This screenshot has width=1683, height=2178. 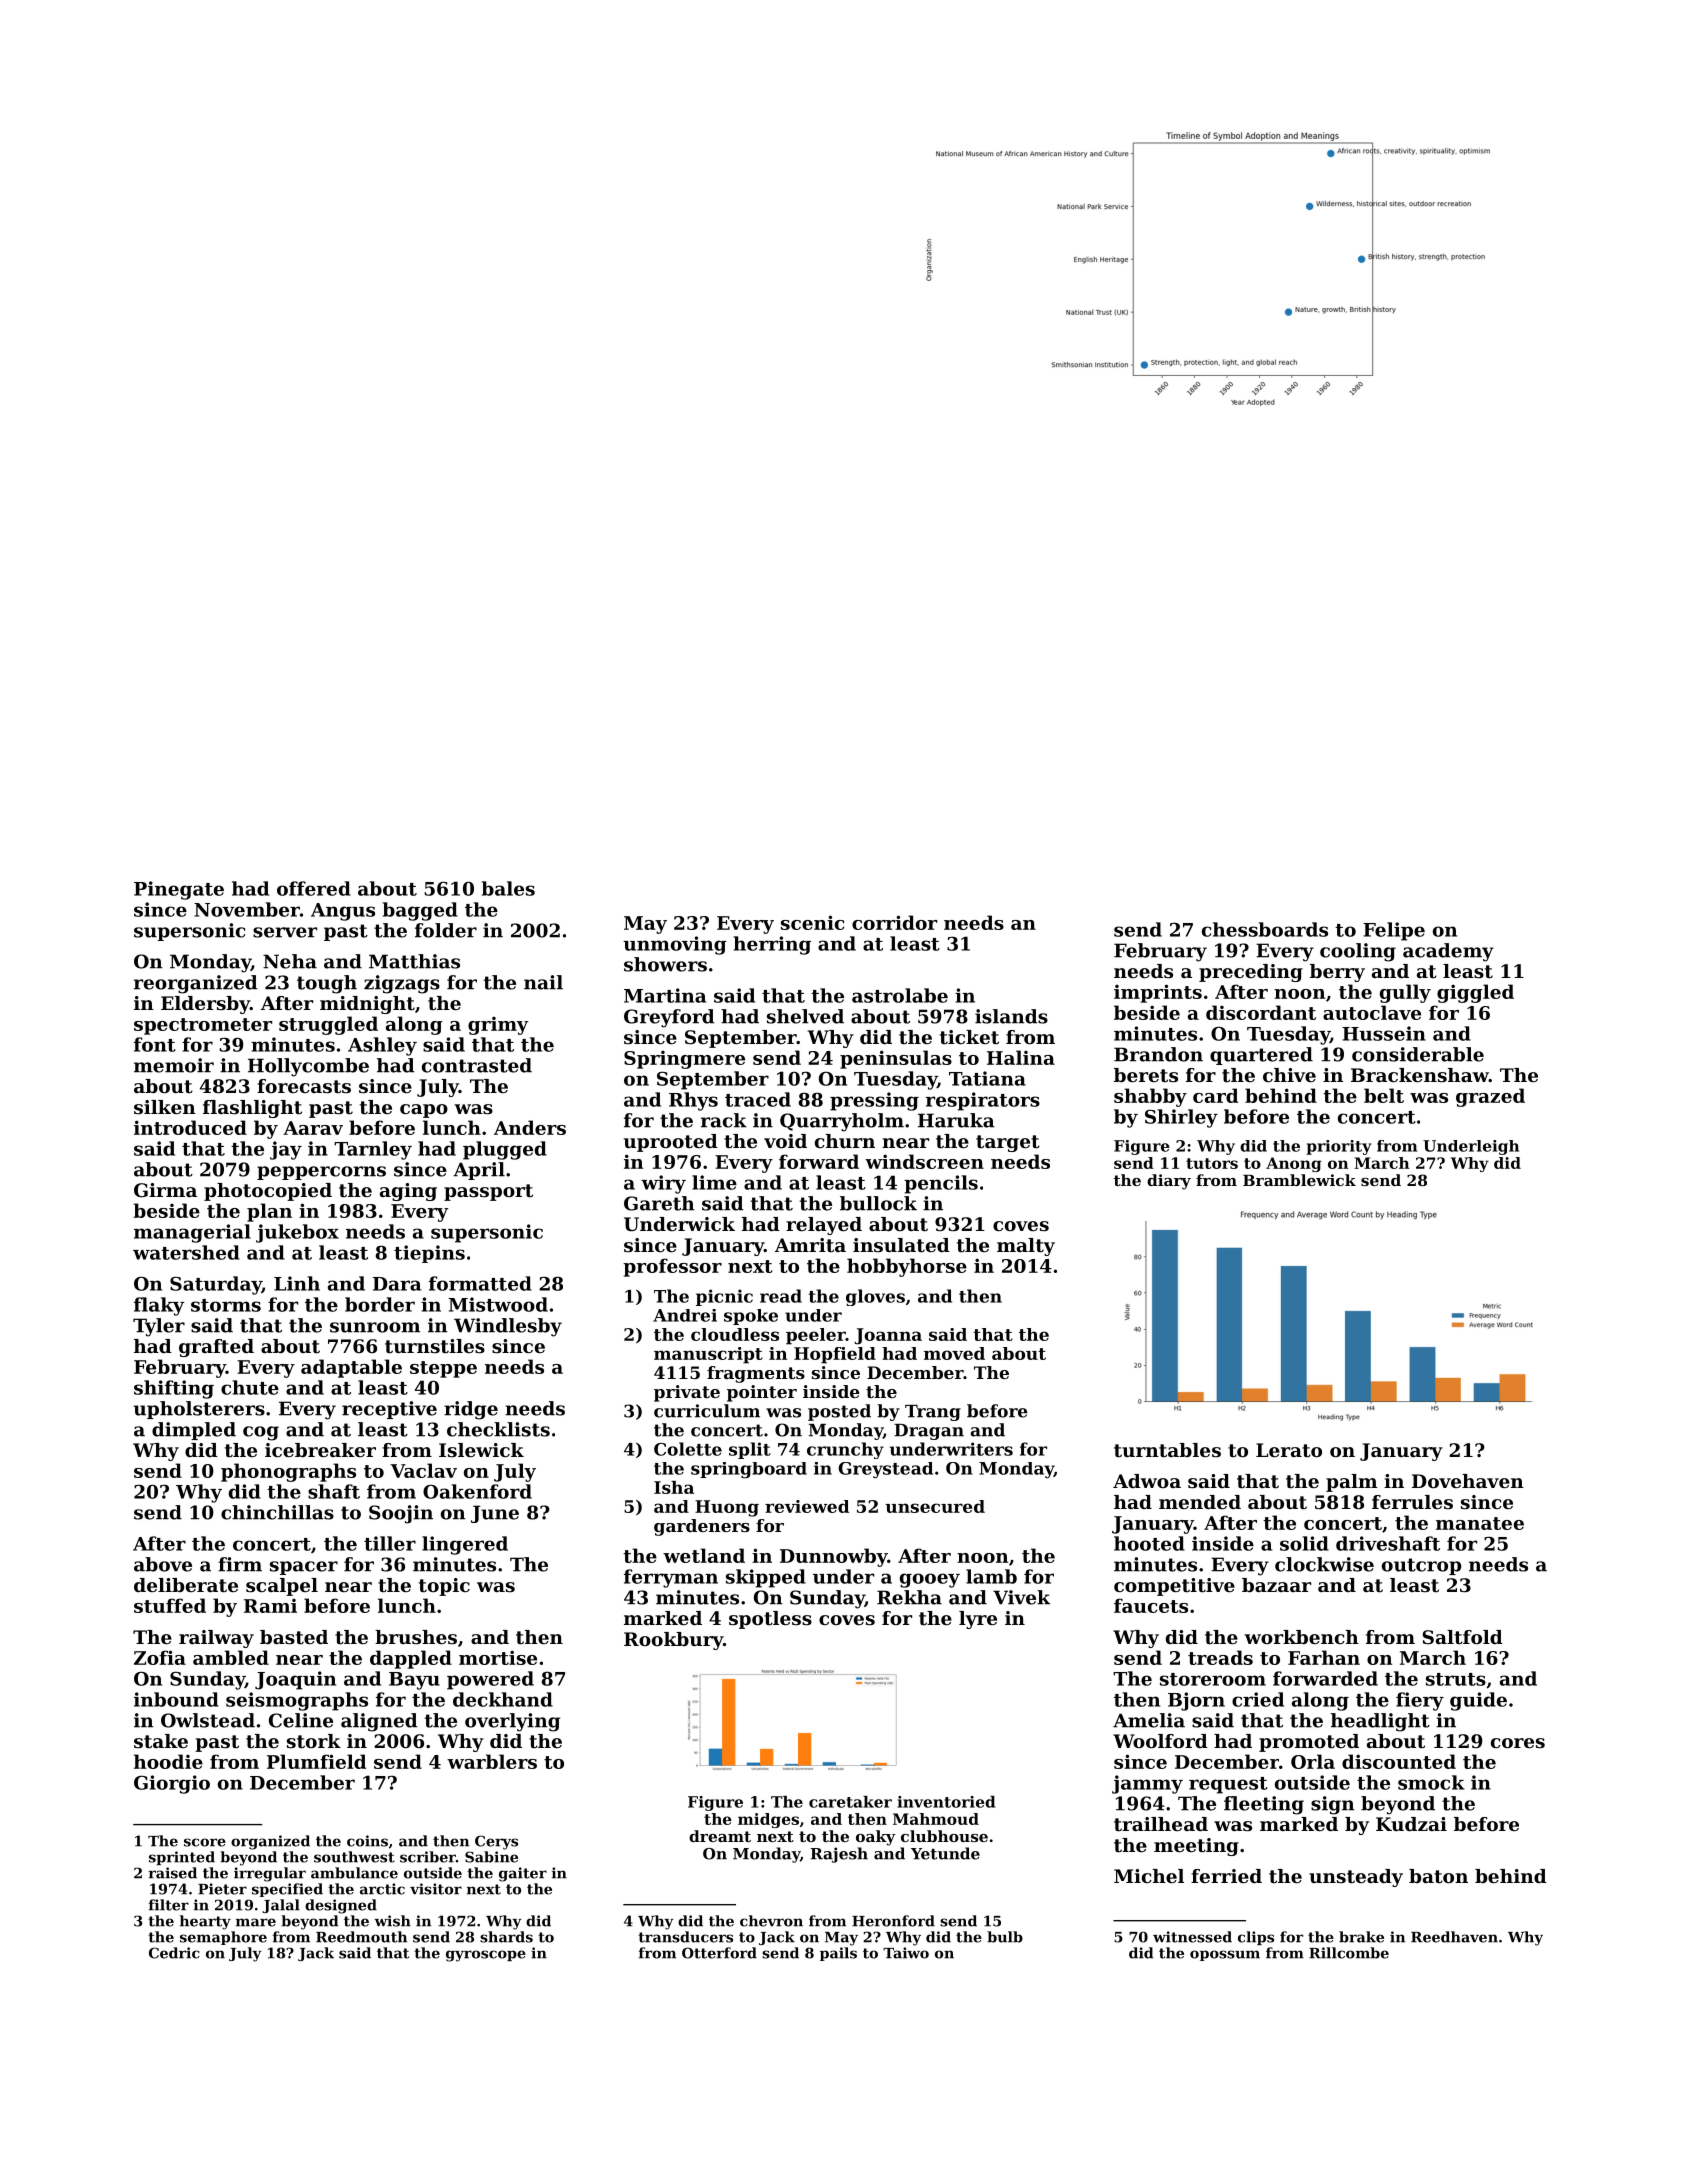 What do you see at coordinates (1149, 1720) in the screenshot?
I see `Amelia` at bounding box center [1149, 1720].
